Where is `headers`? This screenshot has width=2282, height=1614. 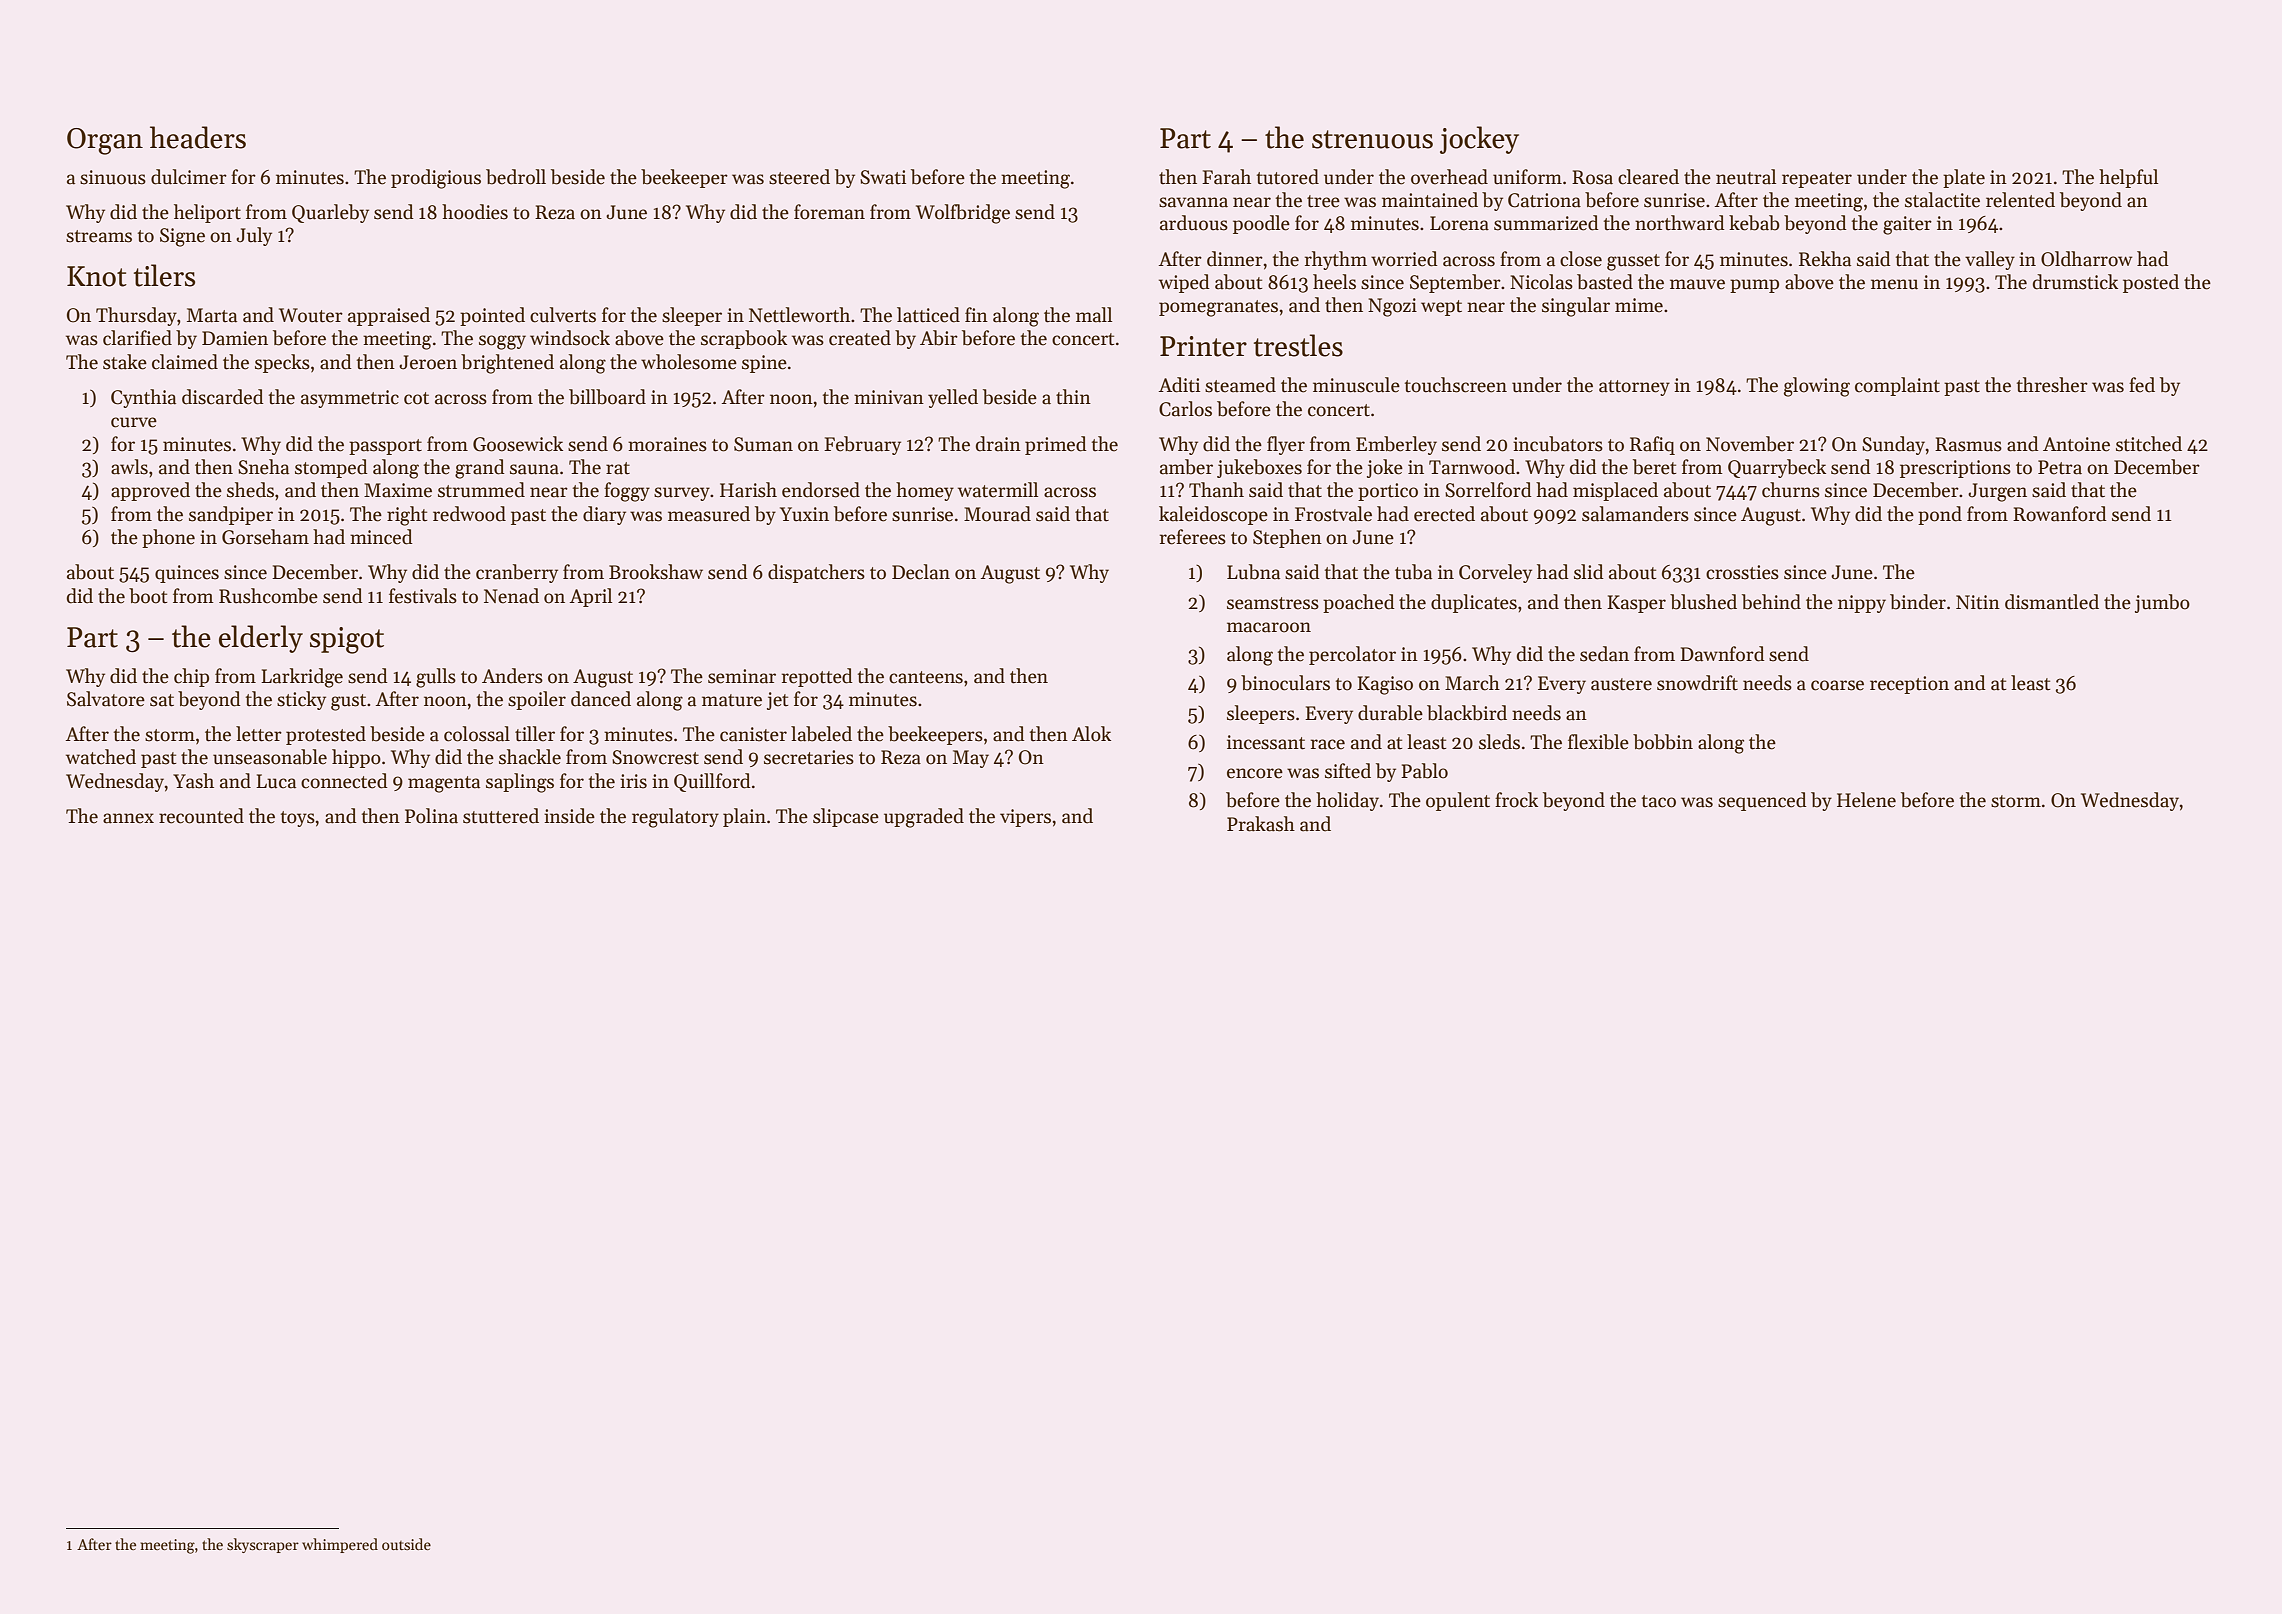 headers is located at coordinates (198, 137).
